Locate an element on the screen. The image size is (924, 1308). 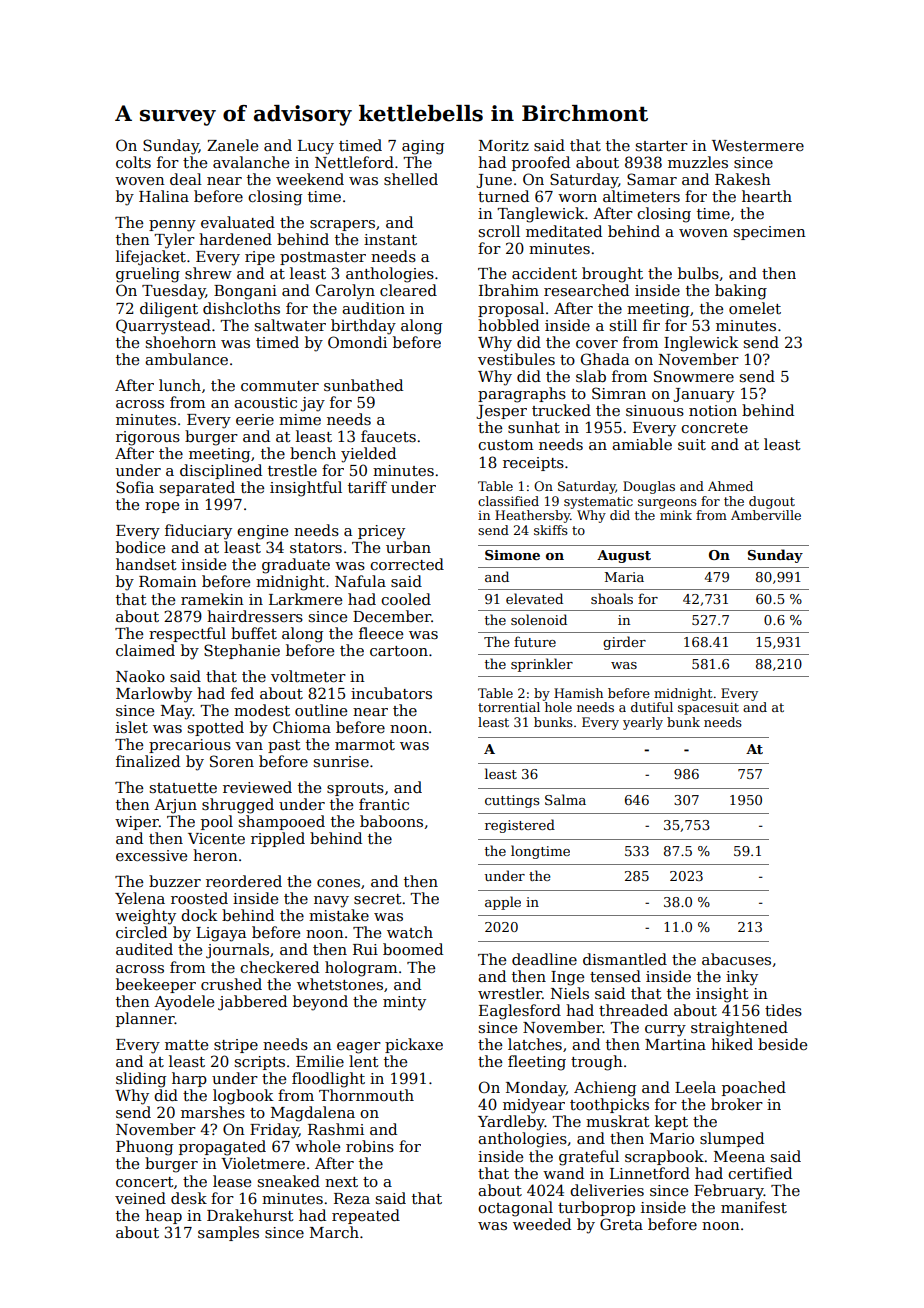
handset is located at coordinates (146, 564).
